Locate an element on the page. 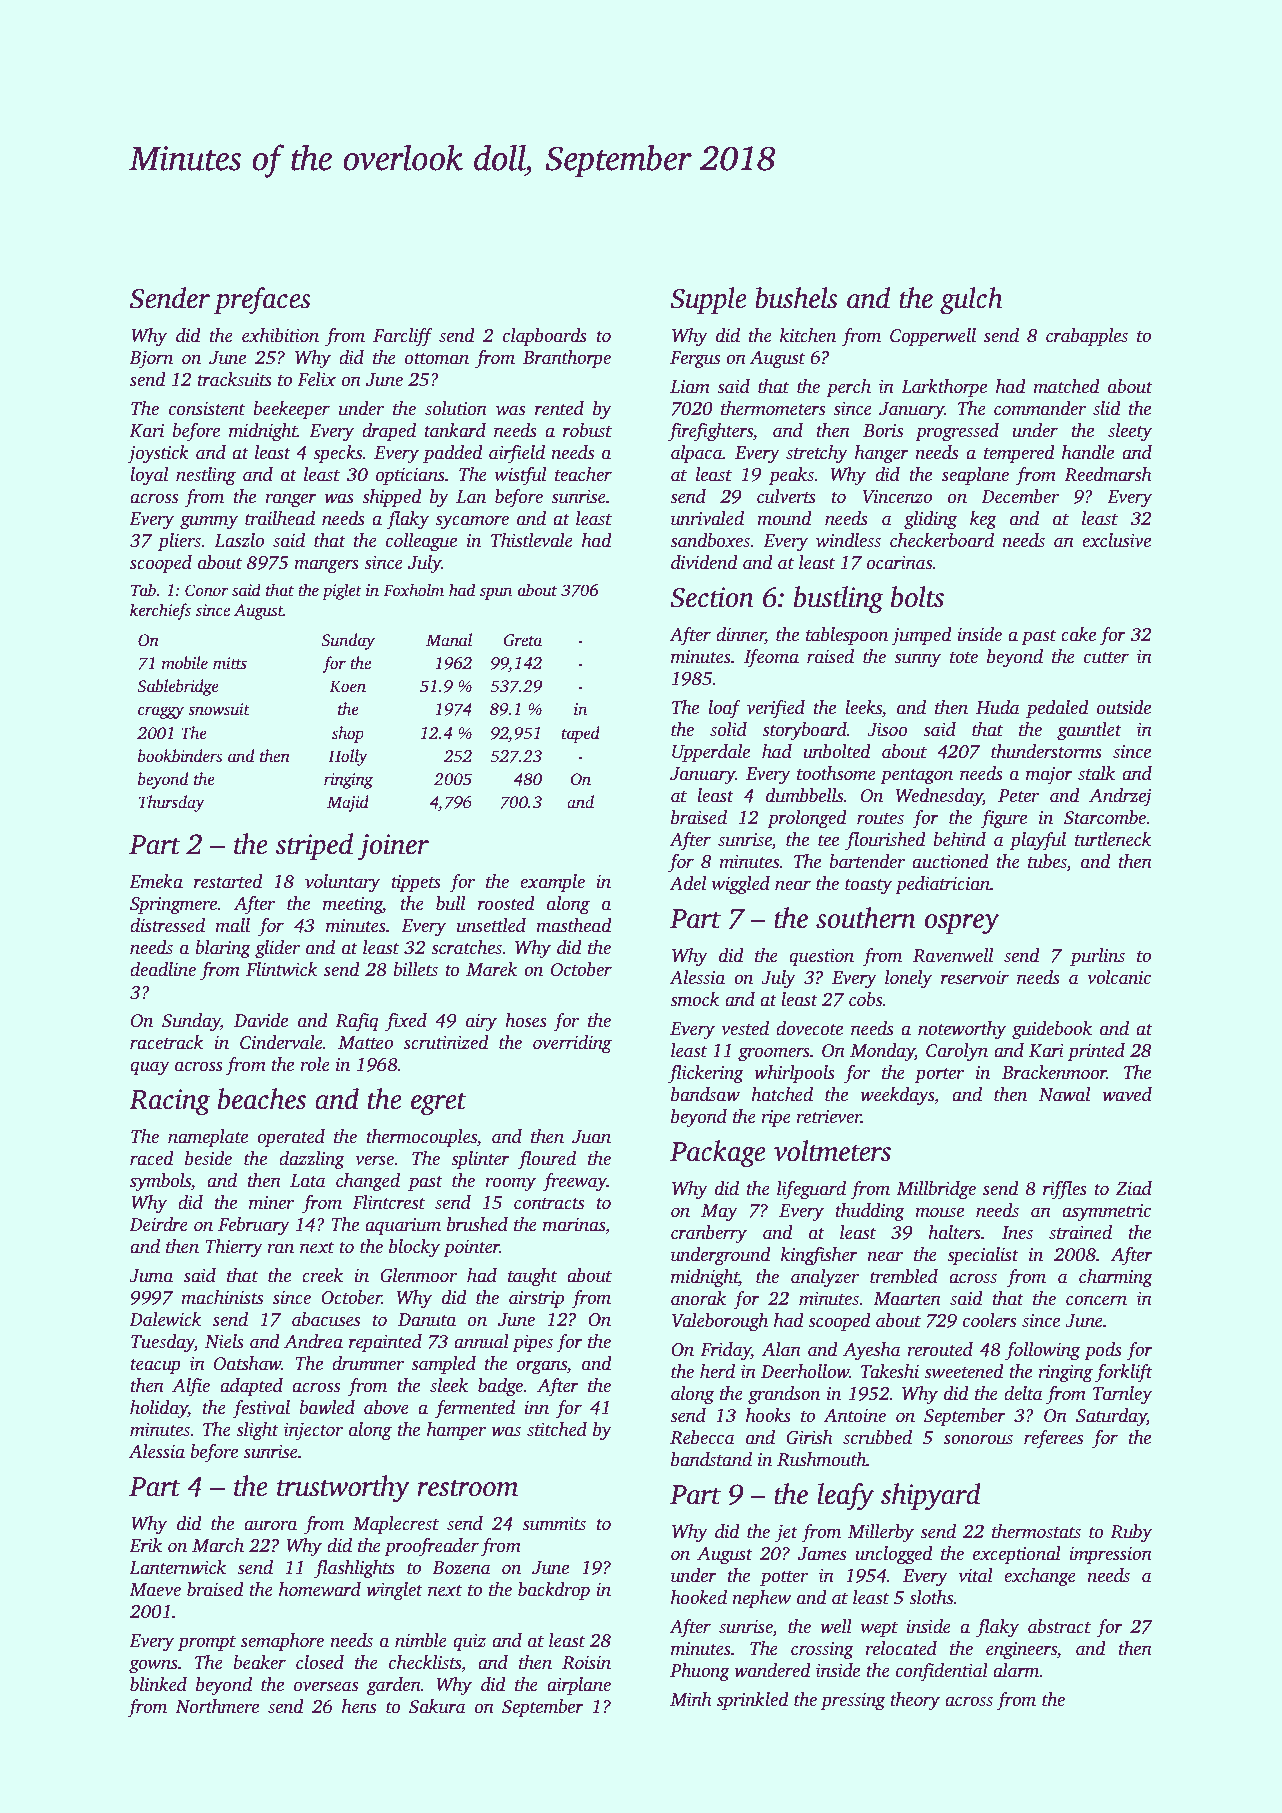 Image resolution: width=1282 pixels, height=1813 pixels. Maeve is located at coordinates (155, 1590).
